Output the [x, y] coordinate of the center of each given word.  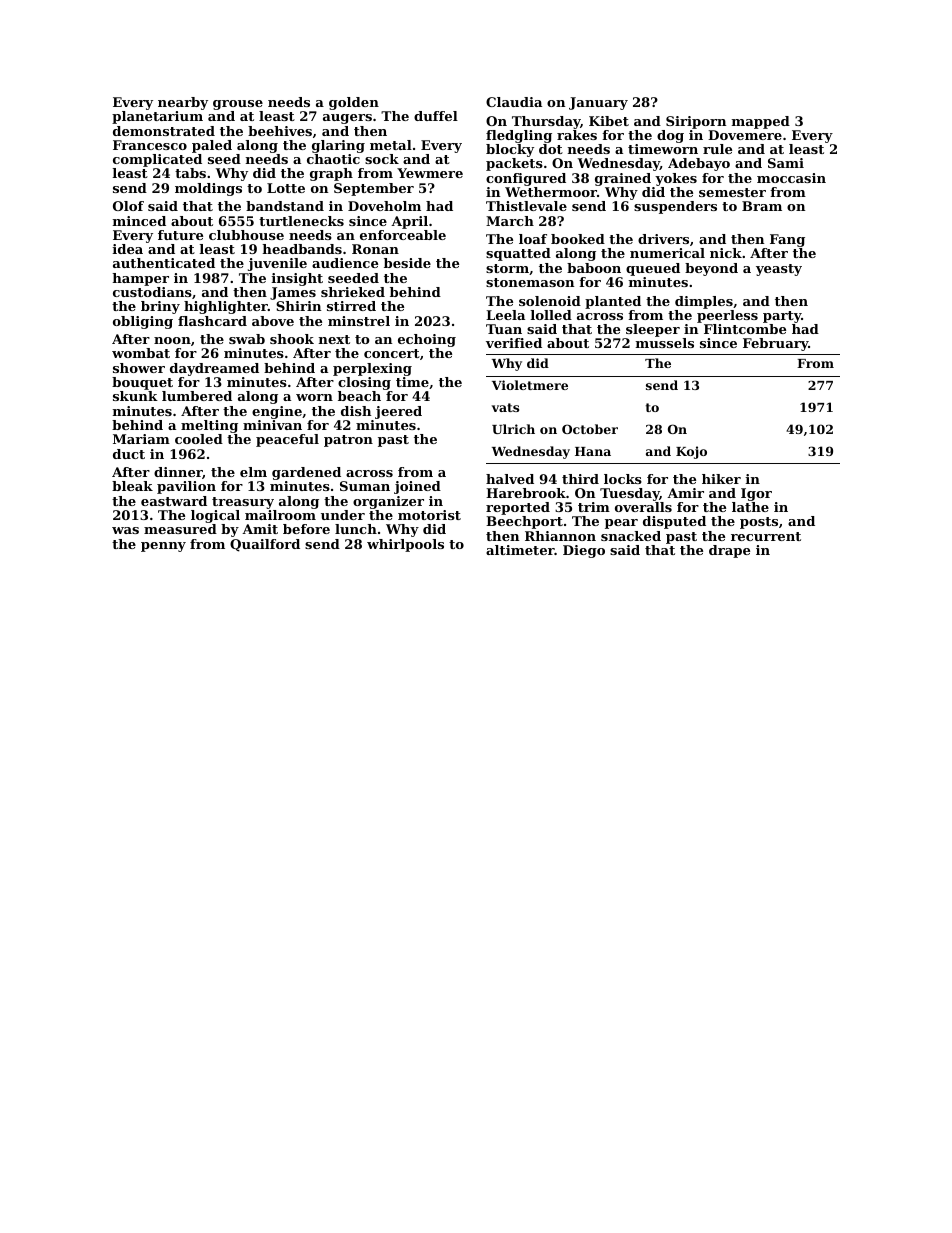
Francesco [150, 145]
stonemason [530, 282]
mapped [761, 122]
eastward [174, 501]
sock [382, 159]
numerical [667, 253]
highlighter [226, 307]
